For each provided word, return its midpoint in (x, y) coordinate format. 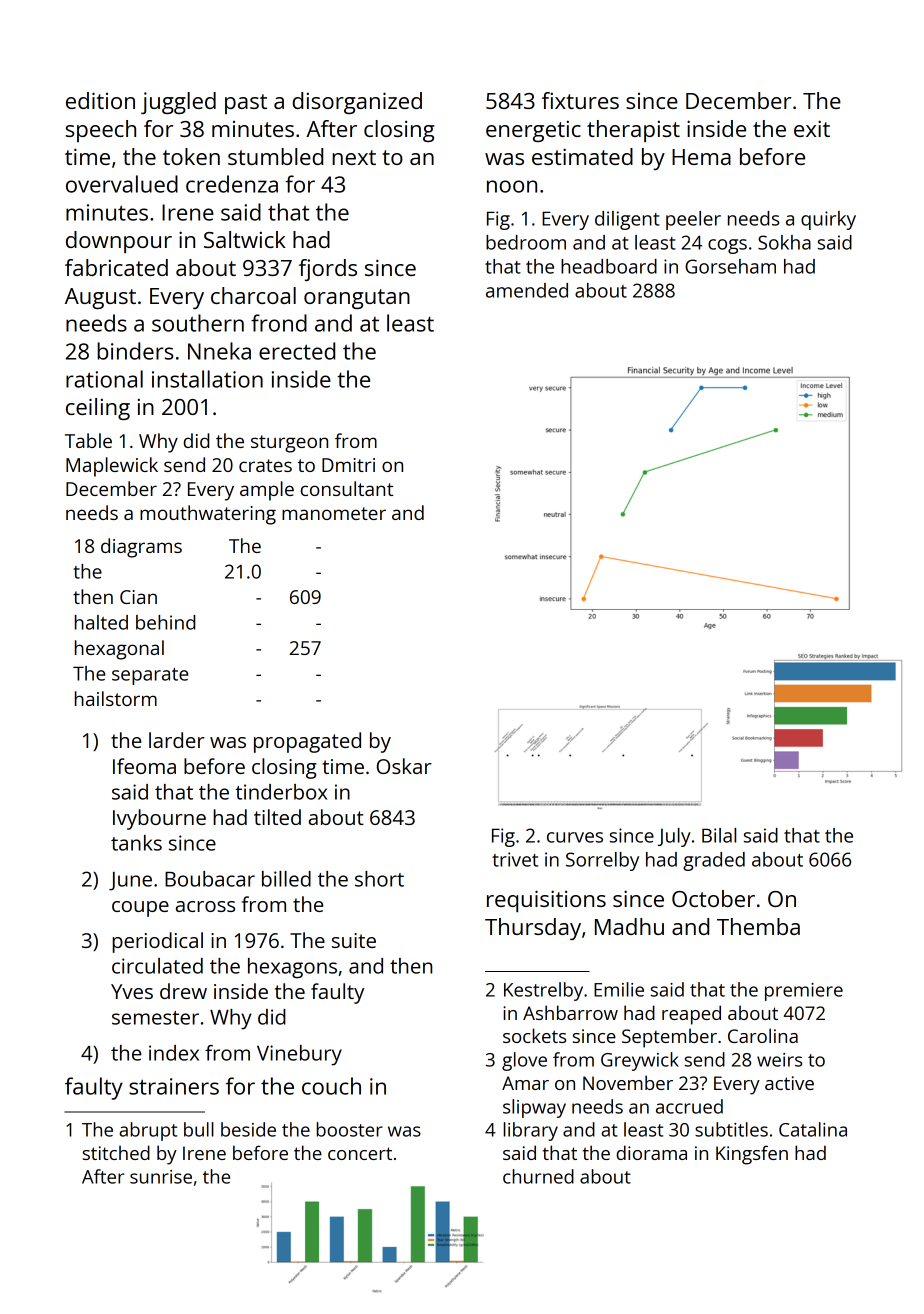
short (379, 879)
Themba (758, 926)
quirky (828, 220)
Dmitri (348, 465)
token (191, 156)
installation (207, 379)
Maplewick (112, 467)
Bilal (719, 835)
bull (199, 1129)
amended (527, 290)
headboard (609, 266)
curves (575, 837)
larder (177, 740)
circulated (157, 966)
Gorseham (730, 266)
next (354, 157)
